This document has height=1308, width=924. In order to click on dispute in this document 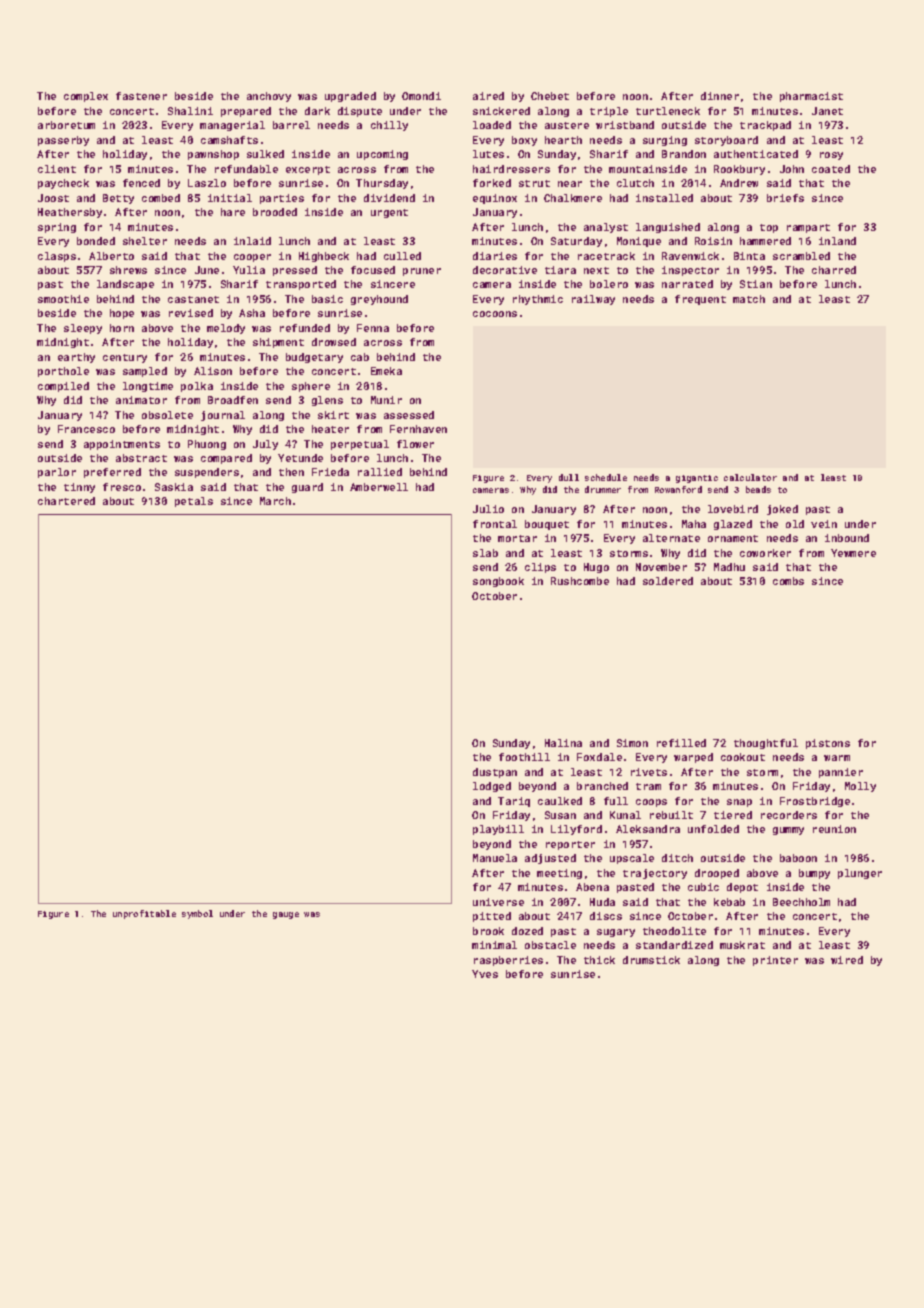, I will do `click(360, 112)`.
